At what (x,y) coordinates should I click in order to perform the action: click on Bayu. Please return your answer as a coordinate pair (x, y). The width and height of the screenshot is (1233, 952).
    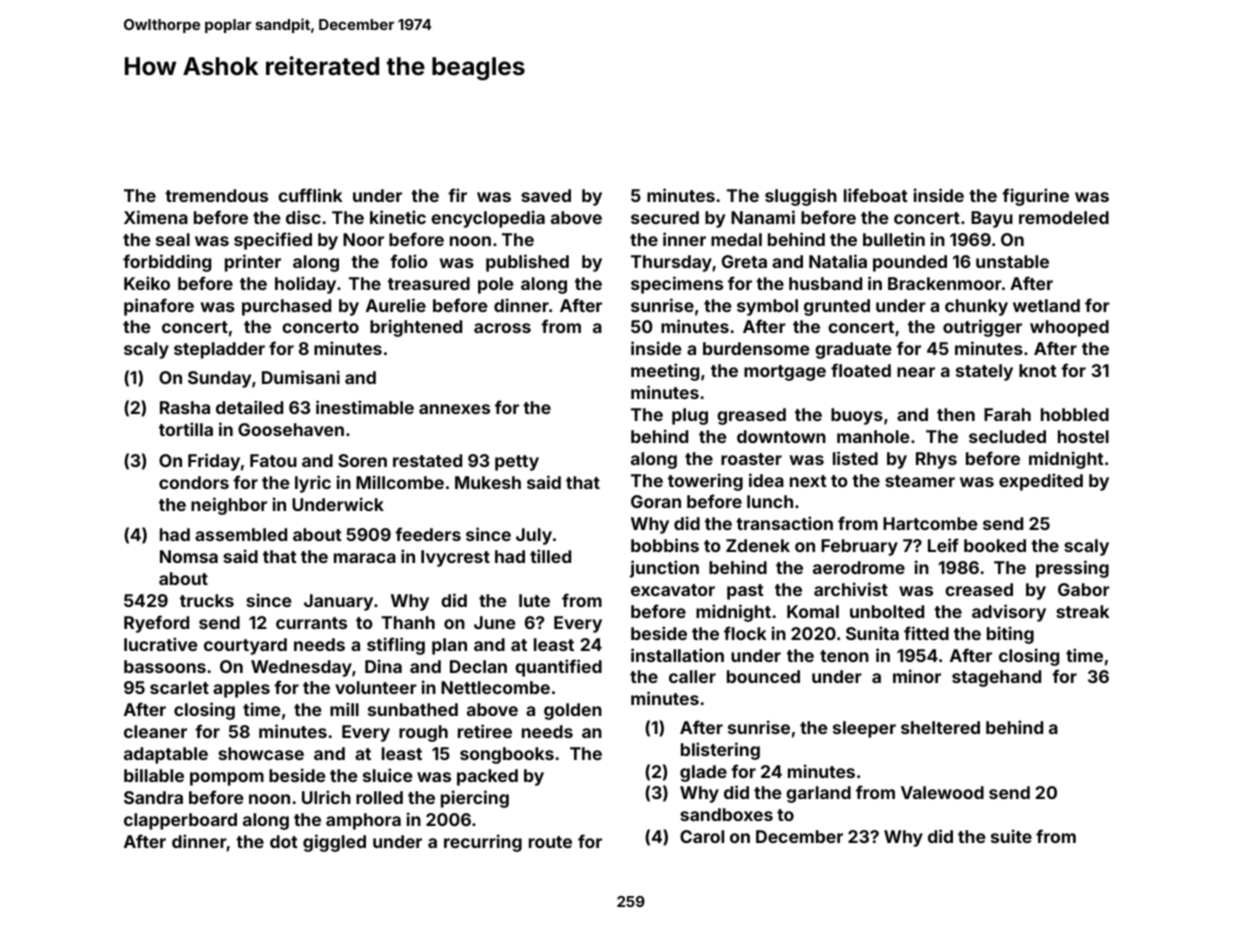
    Looking at the image, I should click on (992, 219).
